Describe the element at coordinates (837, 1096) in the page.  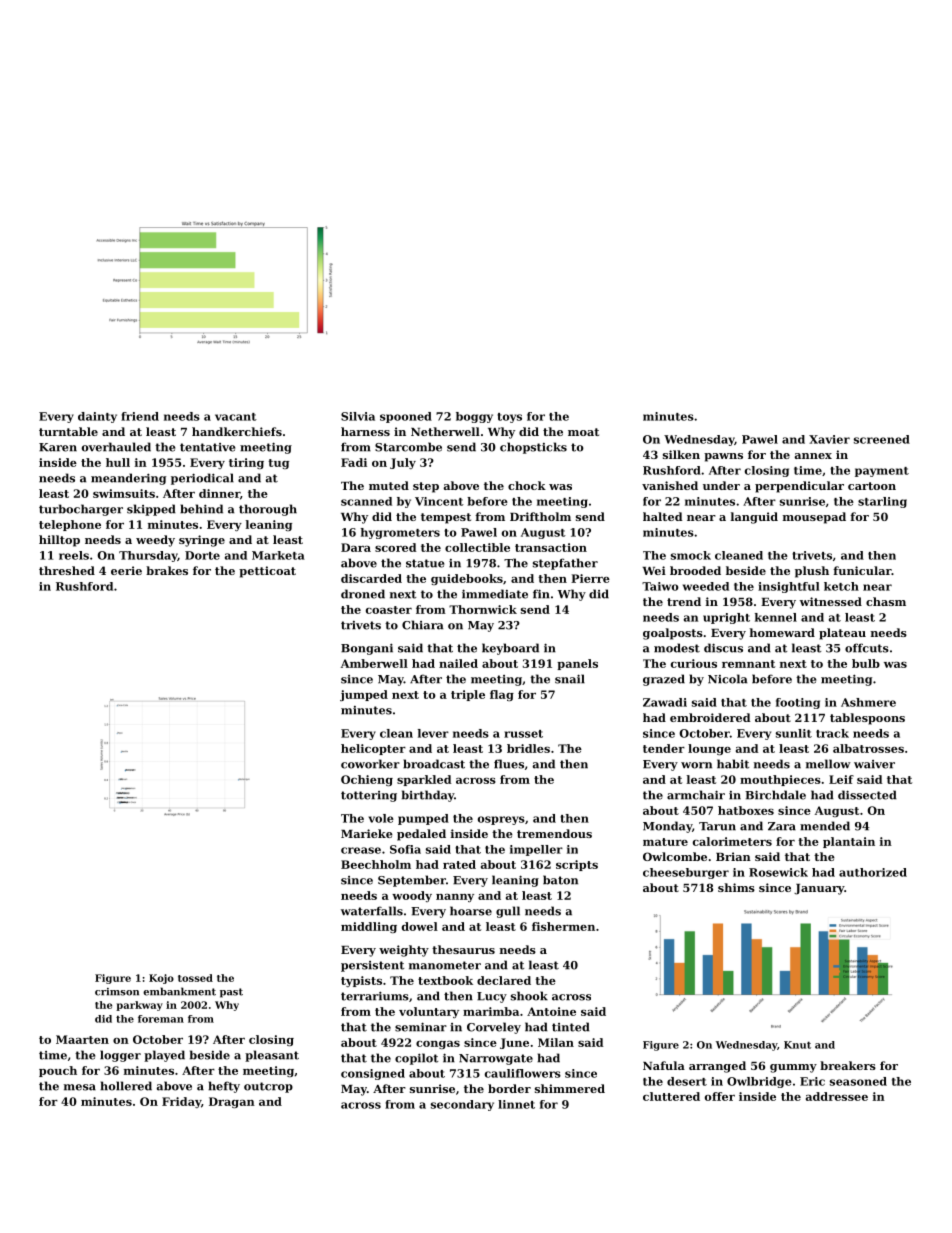
I see `addressee` at that location.
